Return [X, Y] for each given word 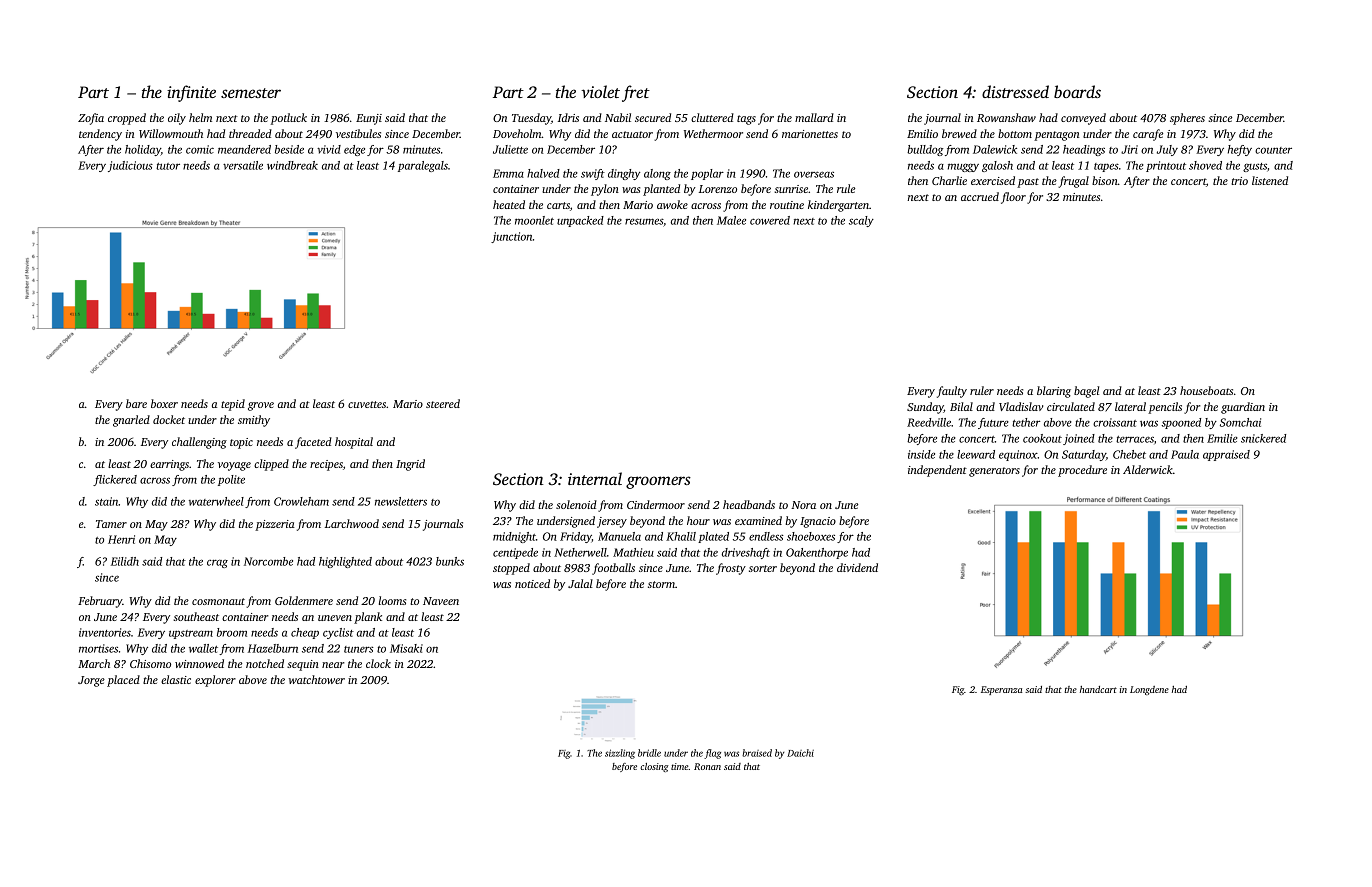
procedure [1082, 471]
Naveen [441, 601]
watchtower [317, 679]
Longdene [1149, 690]
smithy [254, 421]
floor [1013, 198]
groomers [658, 482]
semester [251, 93]
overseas [814, 174]
